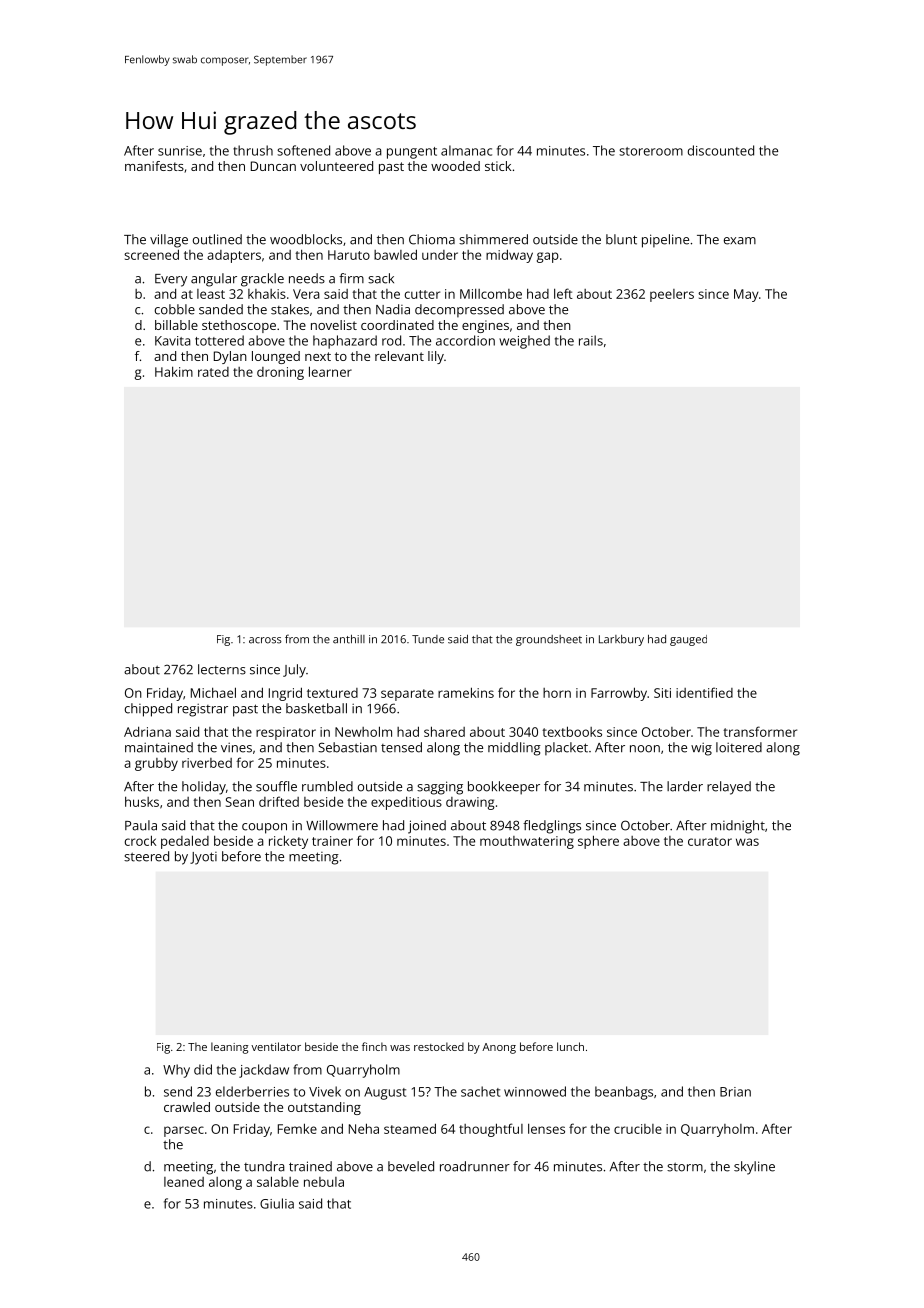  What do you see at coordinates (203, 858) in the page?
I see `Jyoti` at bounding box center [203, 858].
